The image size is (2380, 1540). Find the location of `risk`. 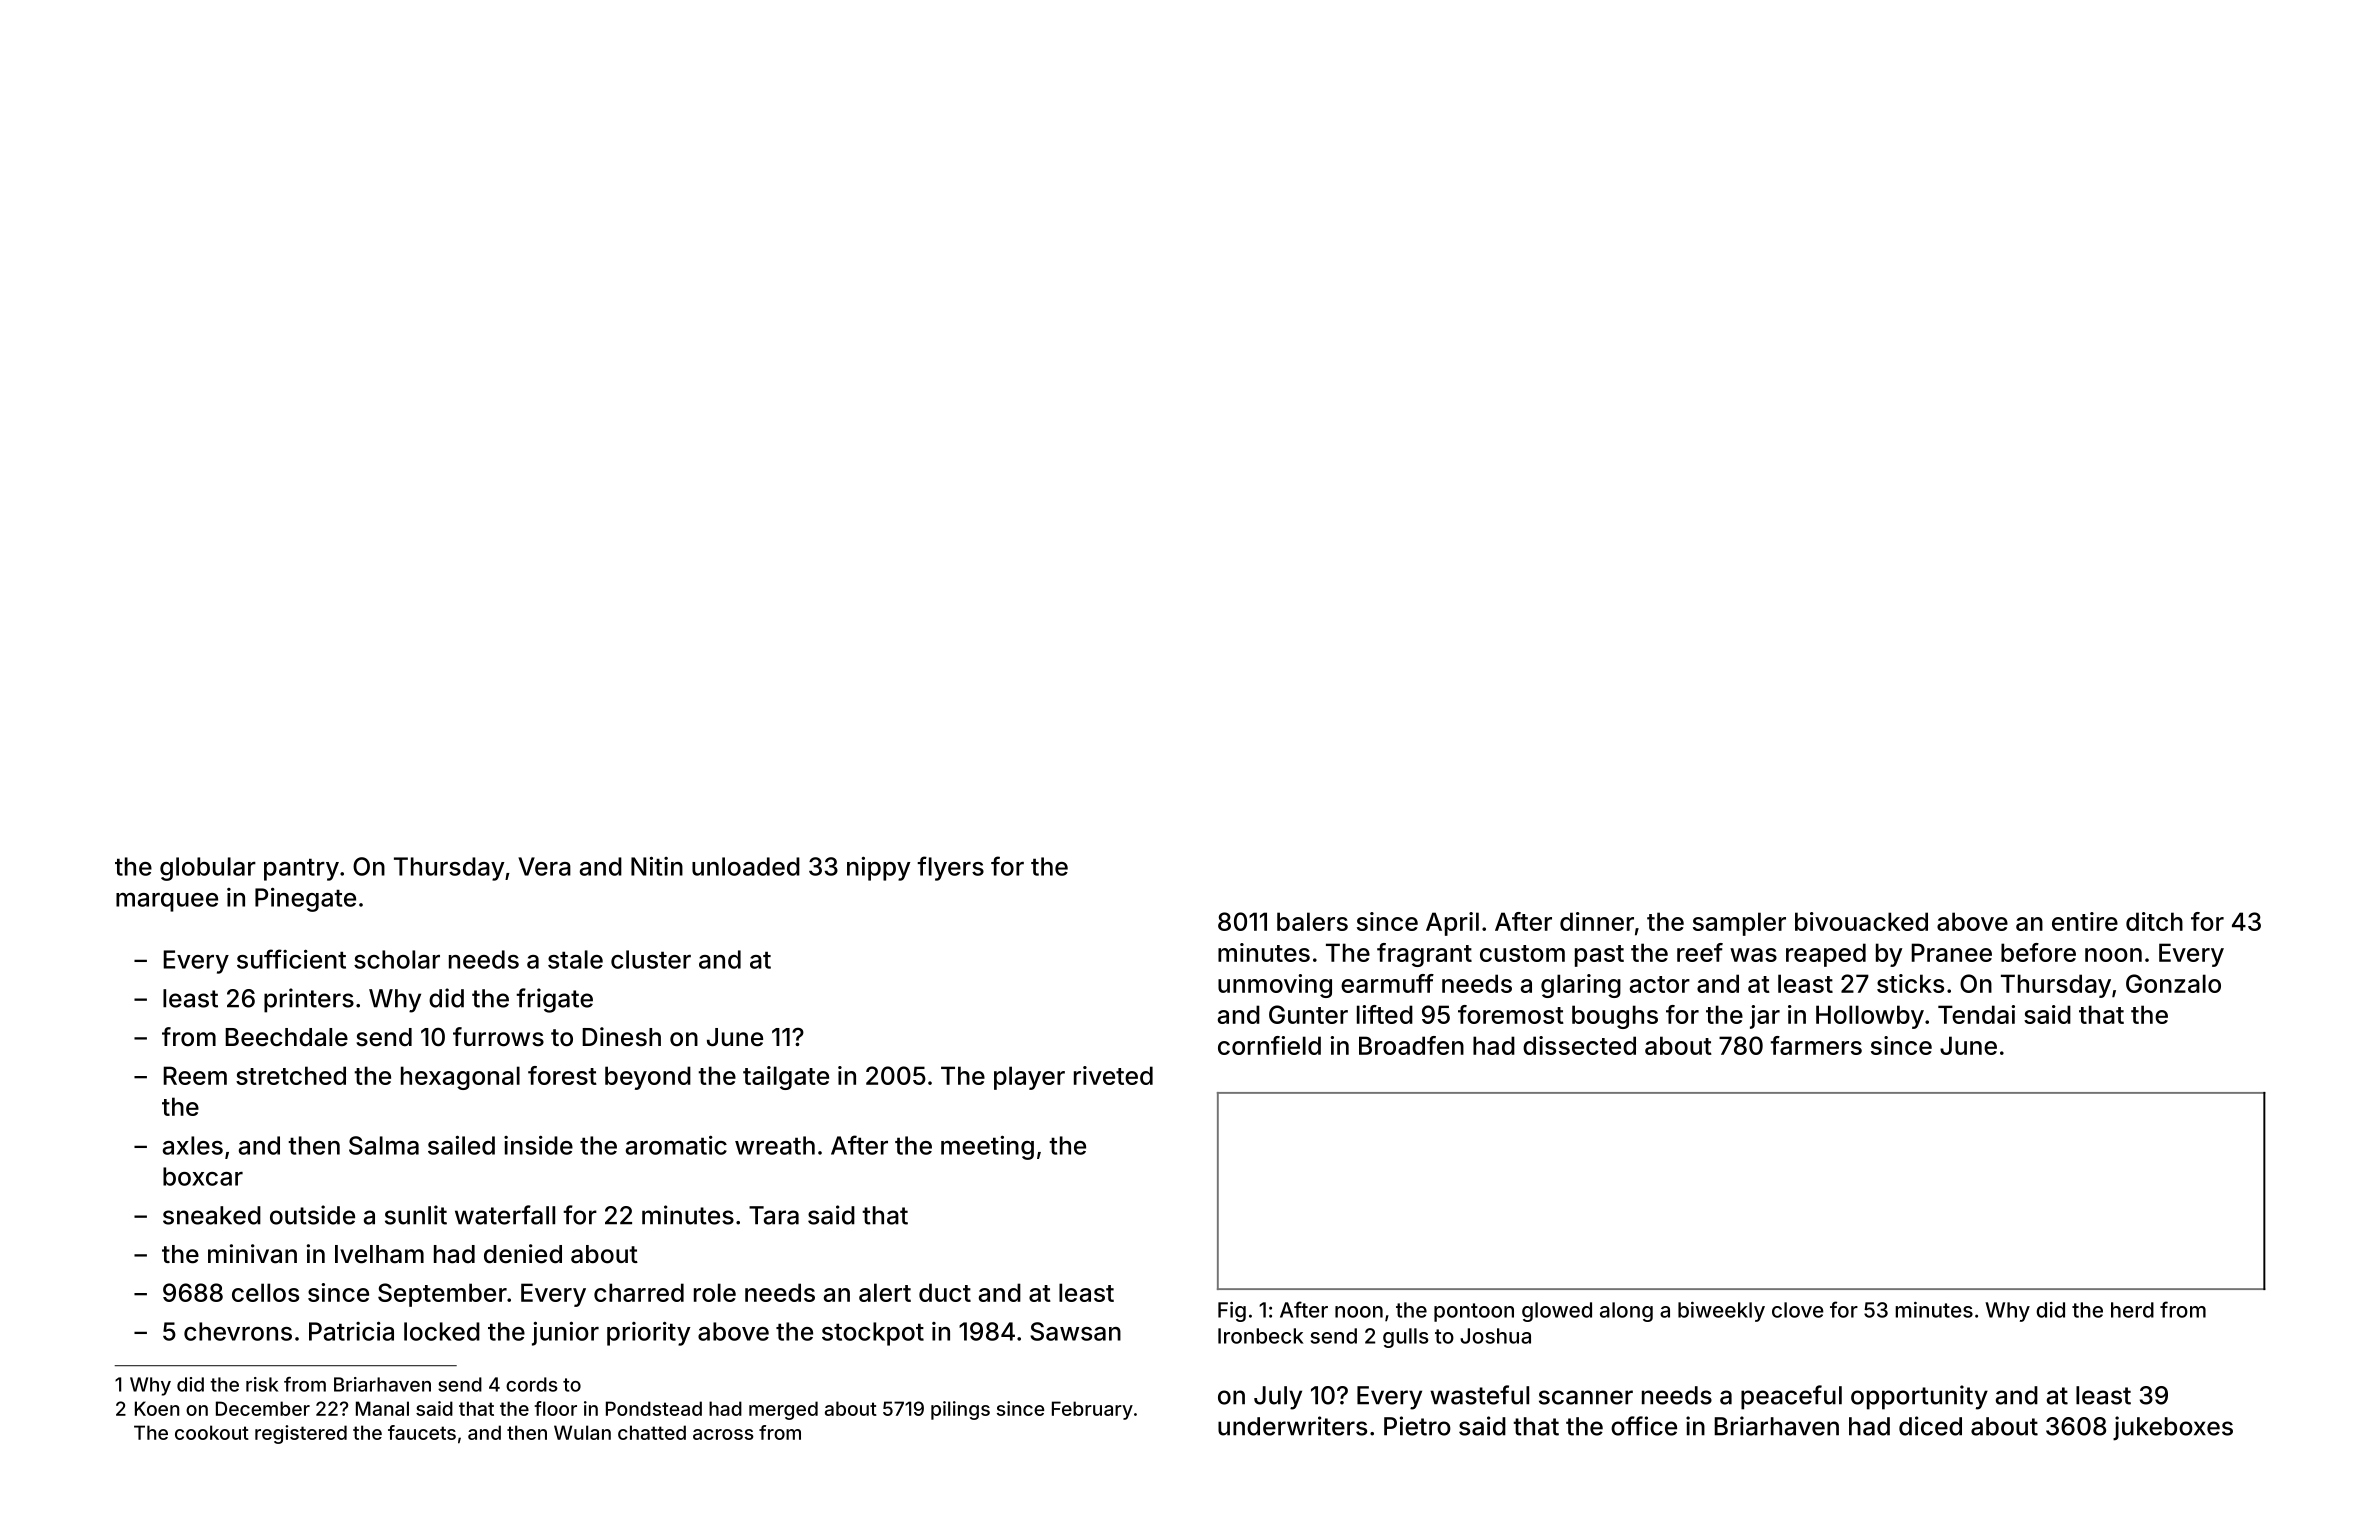

risk is located at coordinates (262, 1384).
